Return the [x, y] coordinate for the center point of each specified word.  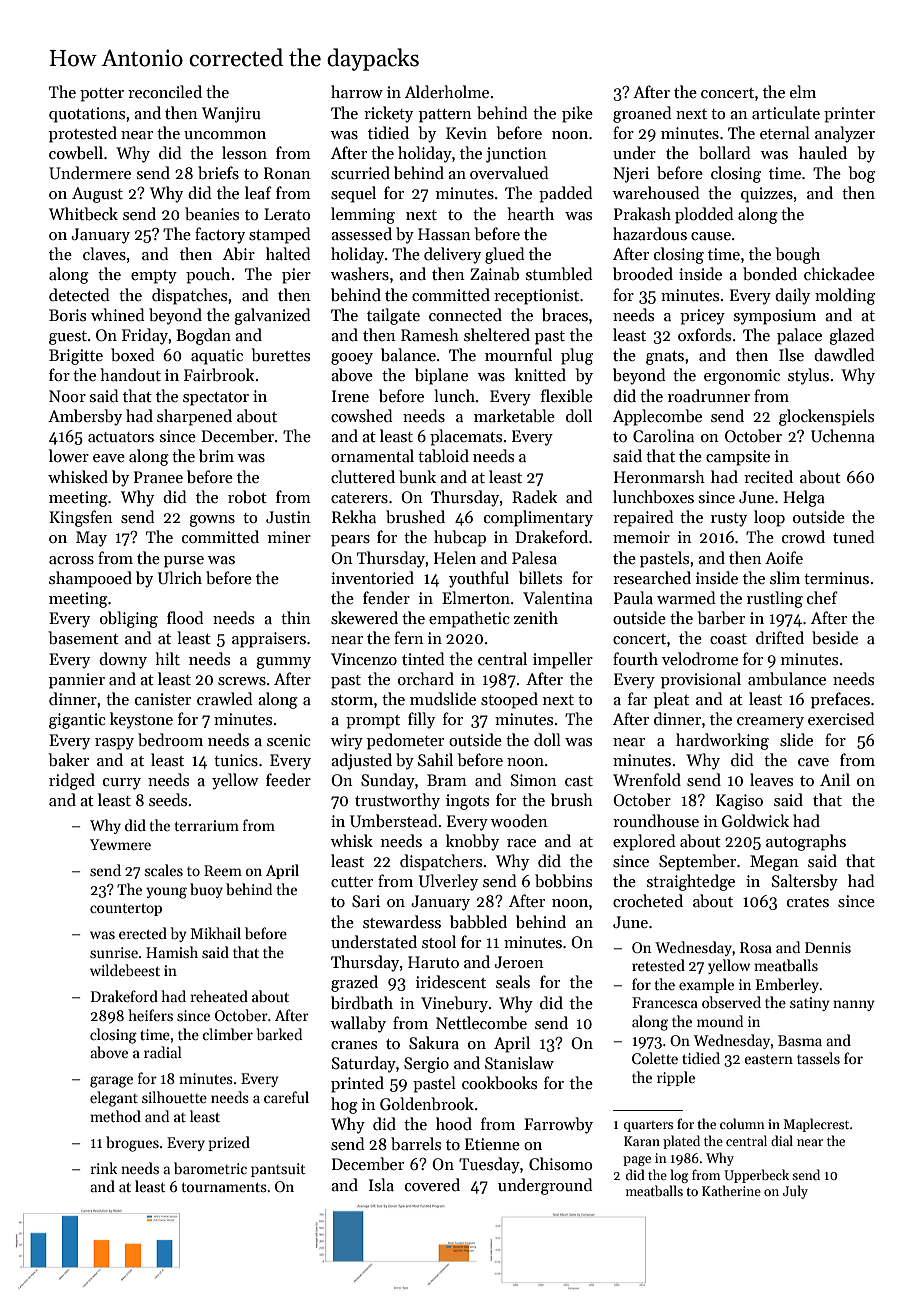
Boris [67, 315]
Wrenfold [647, 779]
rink [104, 1168]
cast [579, 781]
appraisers [269, 640]
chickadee [839, 273]
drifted [780, 637]
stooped [509, 700]
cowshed [362, 416]
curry [122, 784]
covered [432, 1184]
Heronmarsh [659, 476]
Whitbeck [83, 214]
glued [505, 255]
